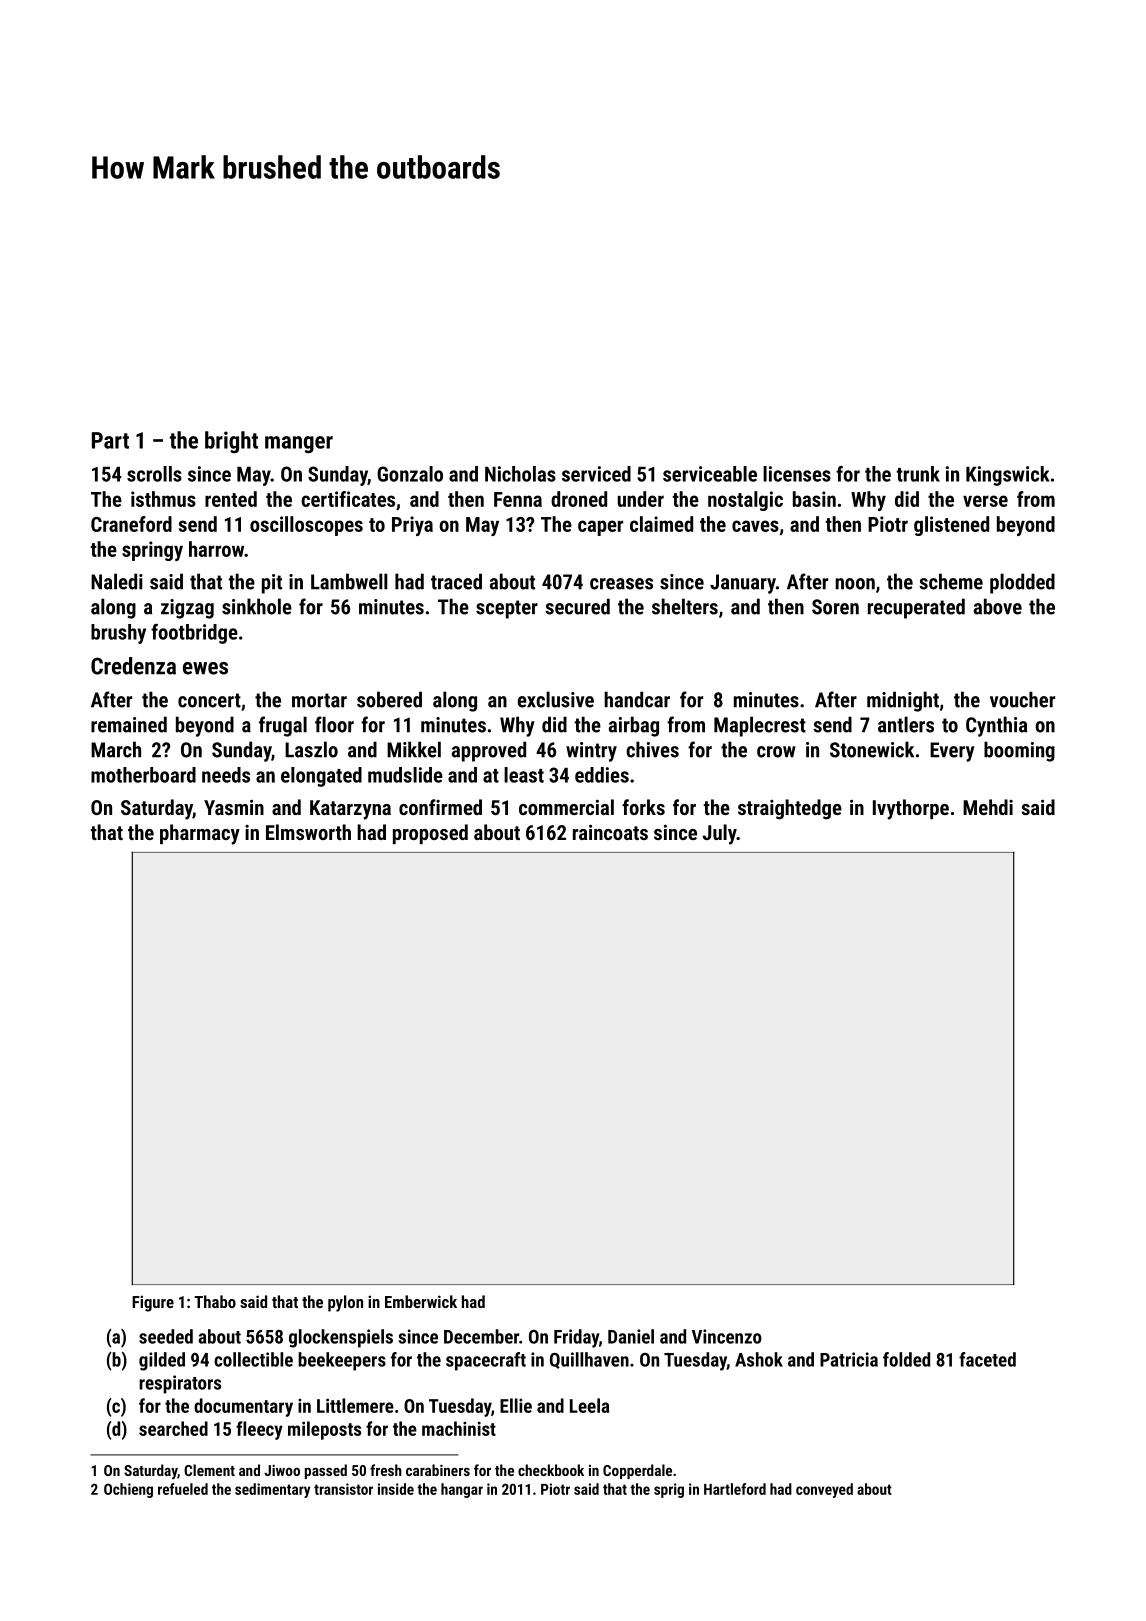  What do you see at coordinates (720, 834) in the document?
I see `July` at bounding box center [720, 834].
